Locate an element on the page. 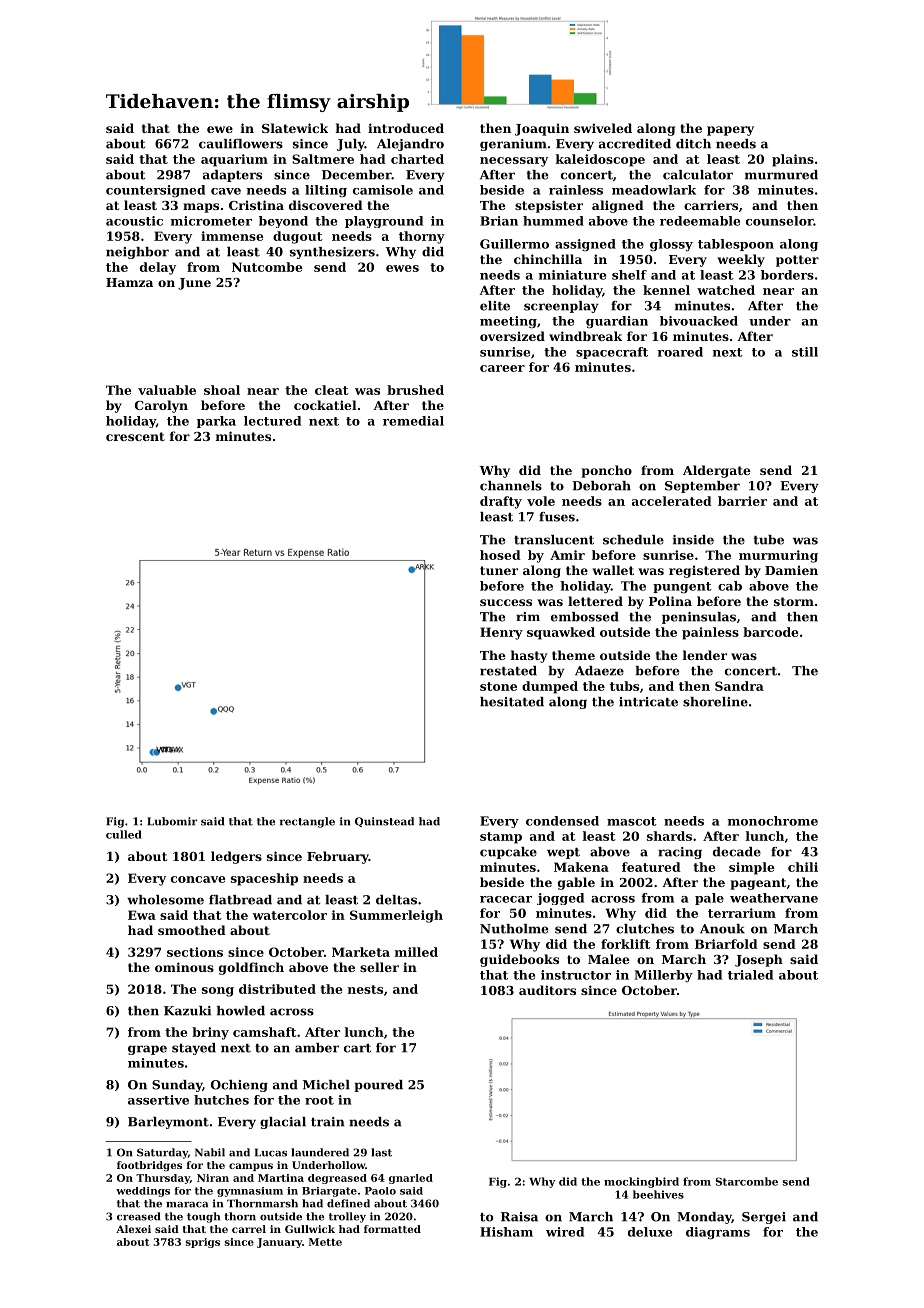 This image has width=924, height=1308. ewes is located at coordinates (402, 268).
